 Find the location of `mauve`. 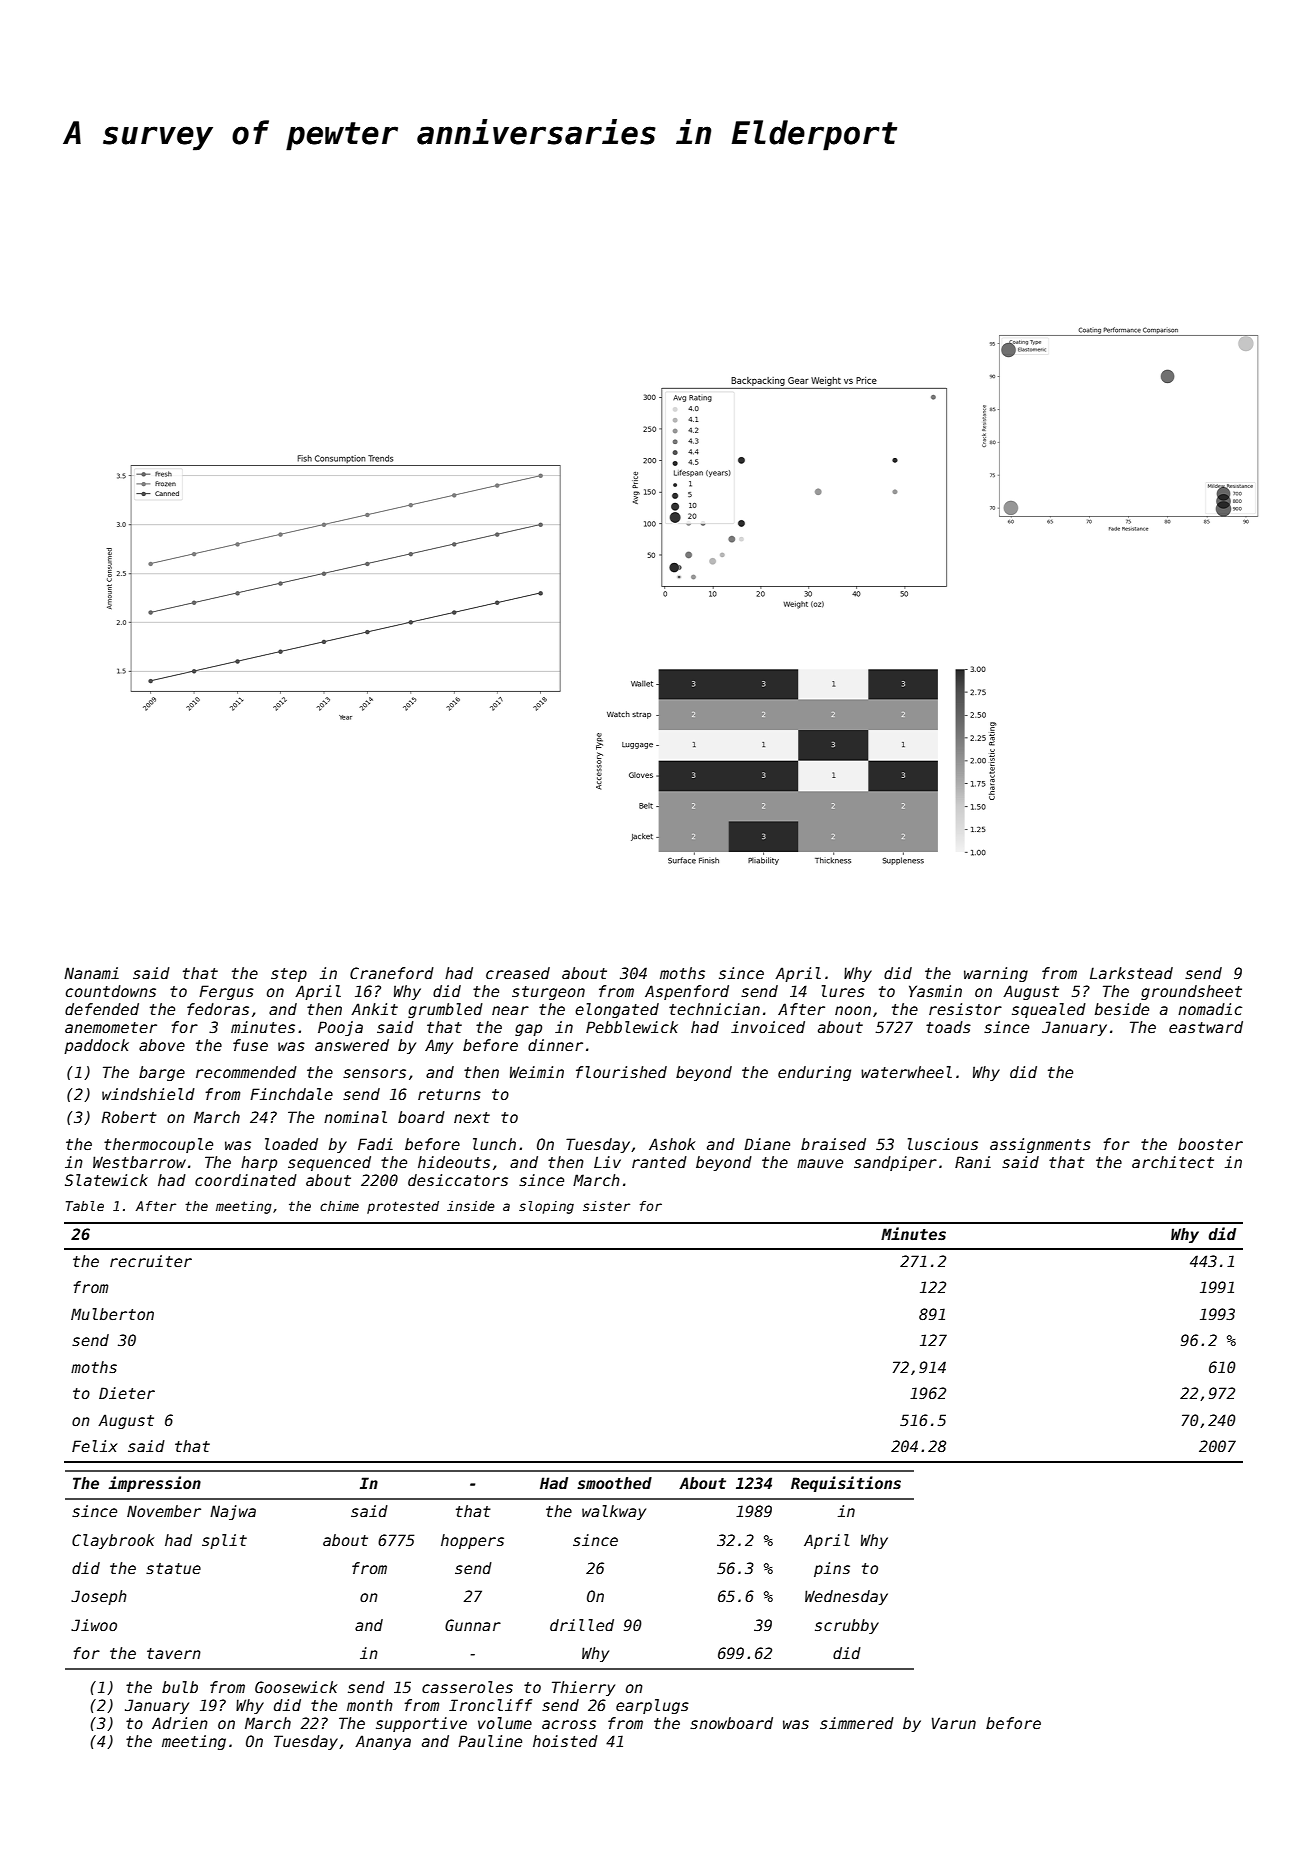

mauve is located at coordinates (820, 1163).
